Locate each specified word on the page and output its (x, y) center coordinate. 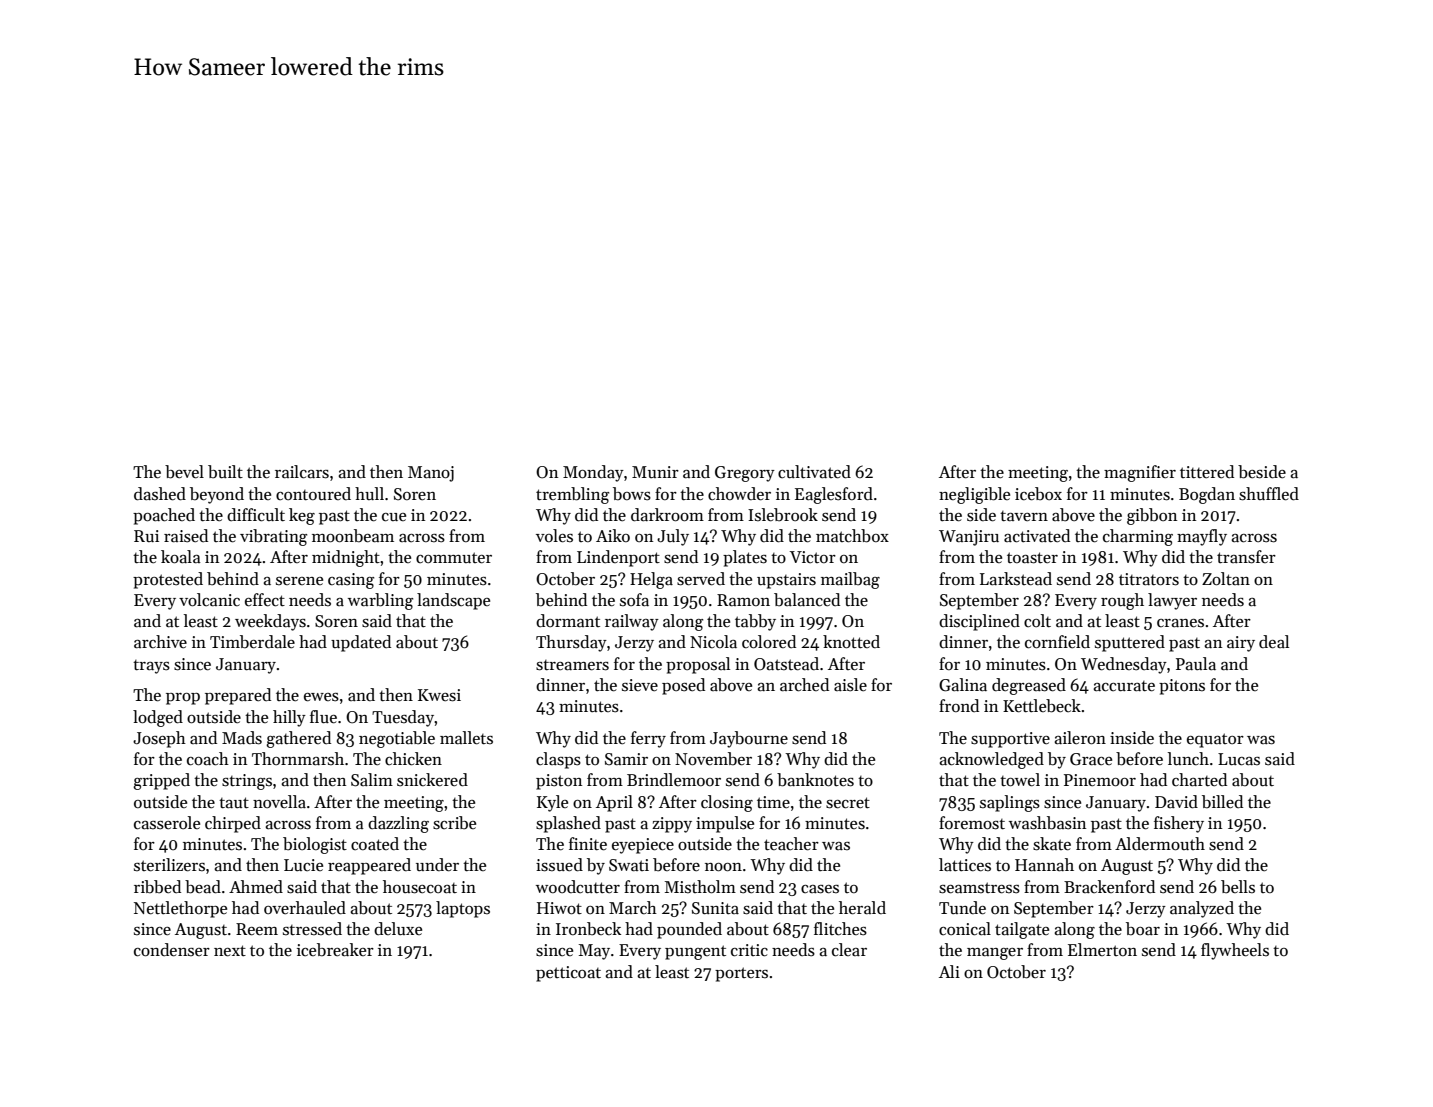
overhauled (305, 908)
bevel (184, 472)
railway (632, 622)
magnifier (1140, 473)
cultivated (814, 472)
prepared (238, 696)
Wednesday (1124, 665)
